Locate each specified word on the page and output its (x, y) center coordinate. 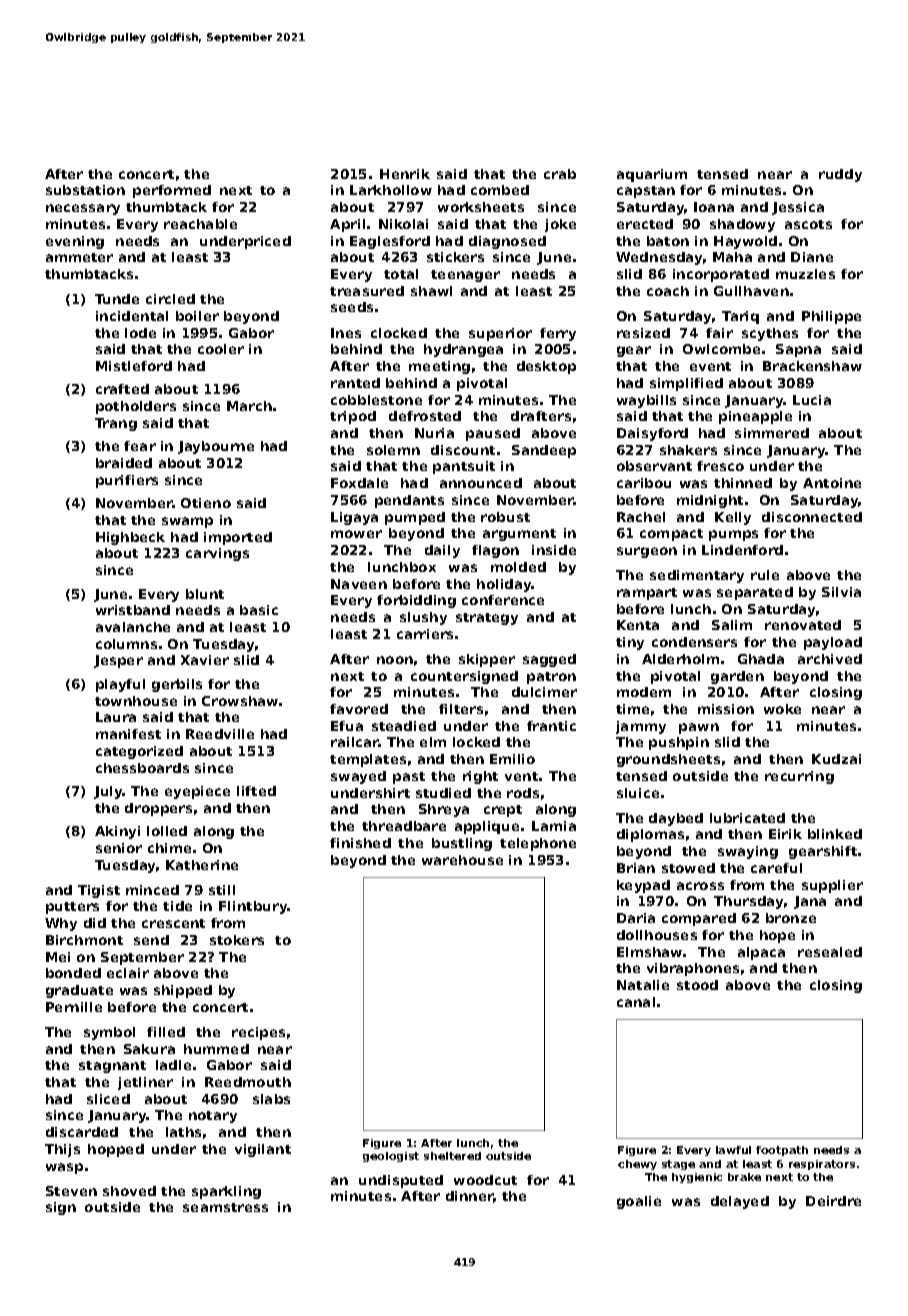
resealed (830, 952)
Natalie (643, 985)
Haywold (745, 242)
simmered (772, 433)
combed (500, 190)
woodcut (485, 1180)
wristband (133, 610)
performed (172, 191)
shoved (129, 1191)
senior (119, 848)
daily (442, 551)
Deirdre (833, 1201)
